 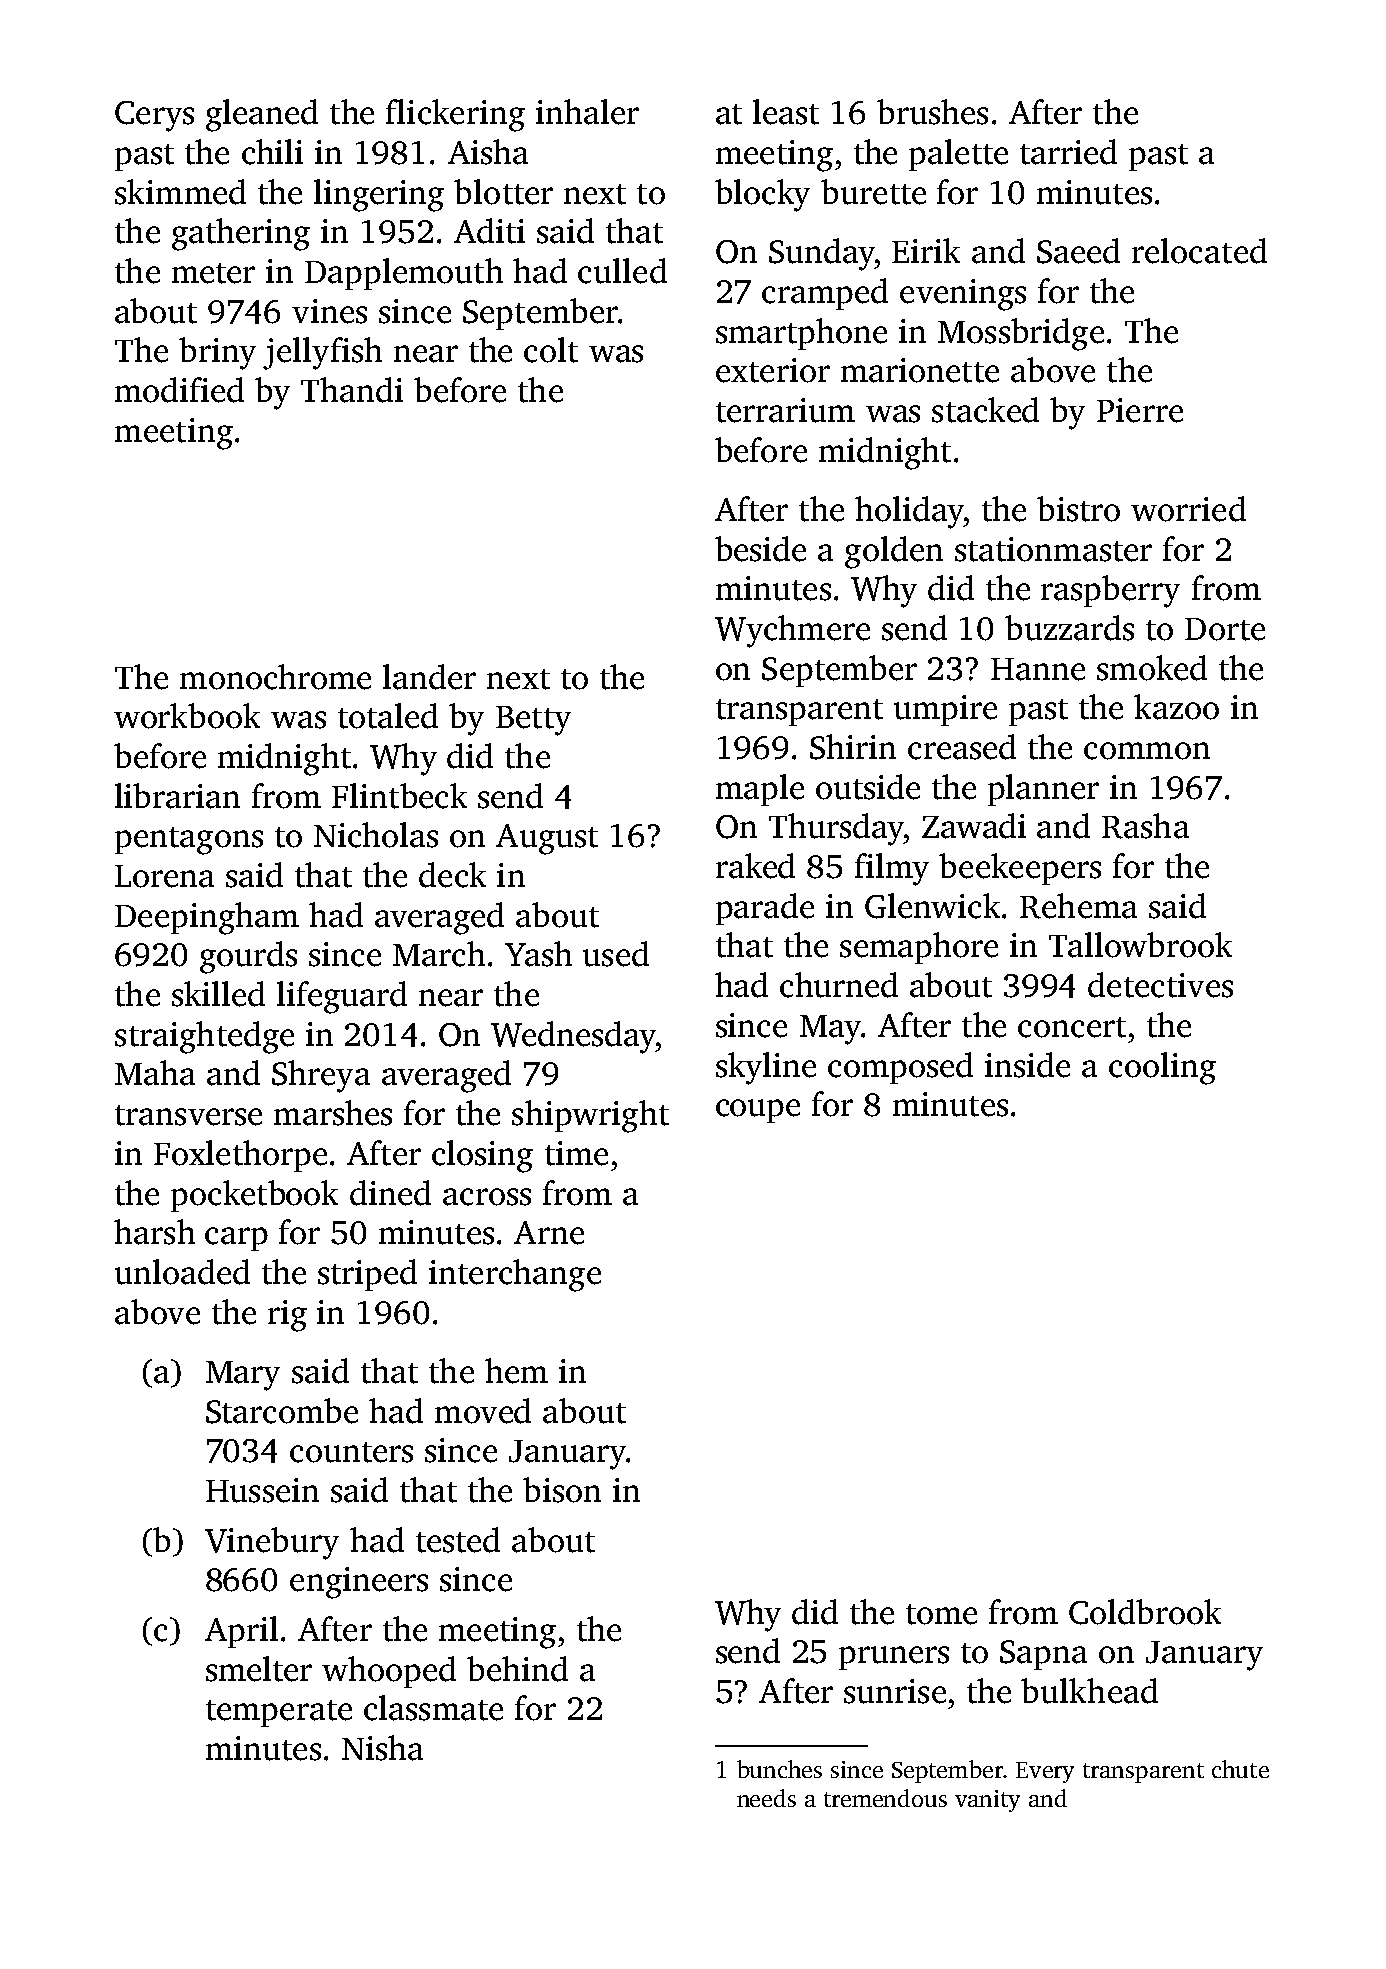 What do you see at coordinates (279, 1713) in the screenshot?
I see `temperate` at bounding box center [279, 1713].
